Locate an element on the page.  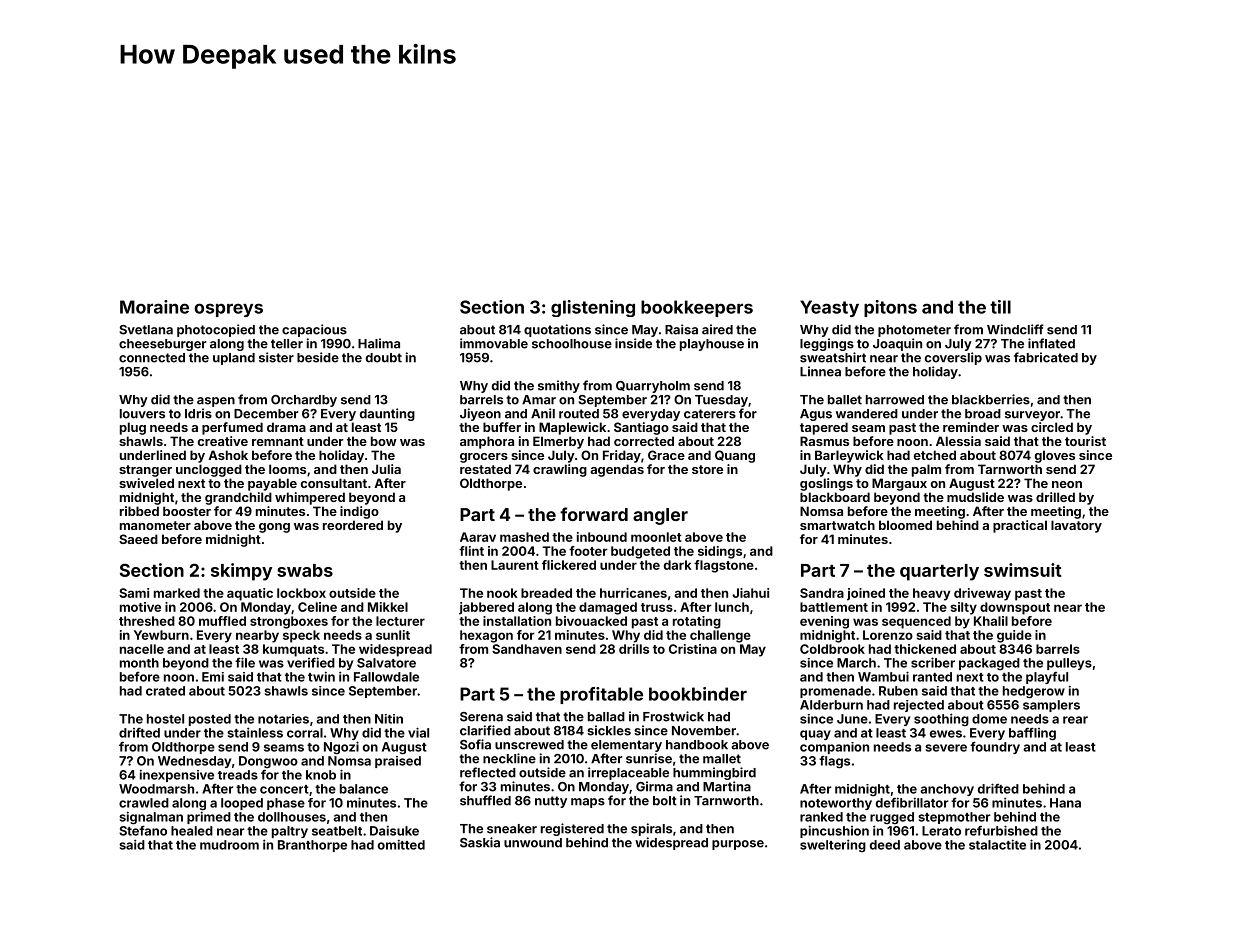
hurricanes is located at coordinates (633, 593).
